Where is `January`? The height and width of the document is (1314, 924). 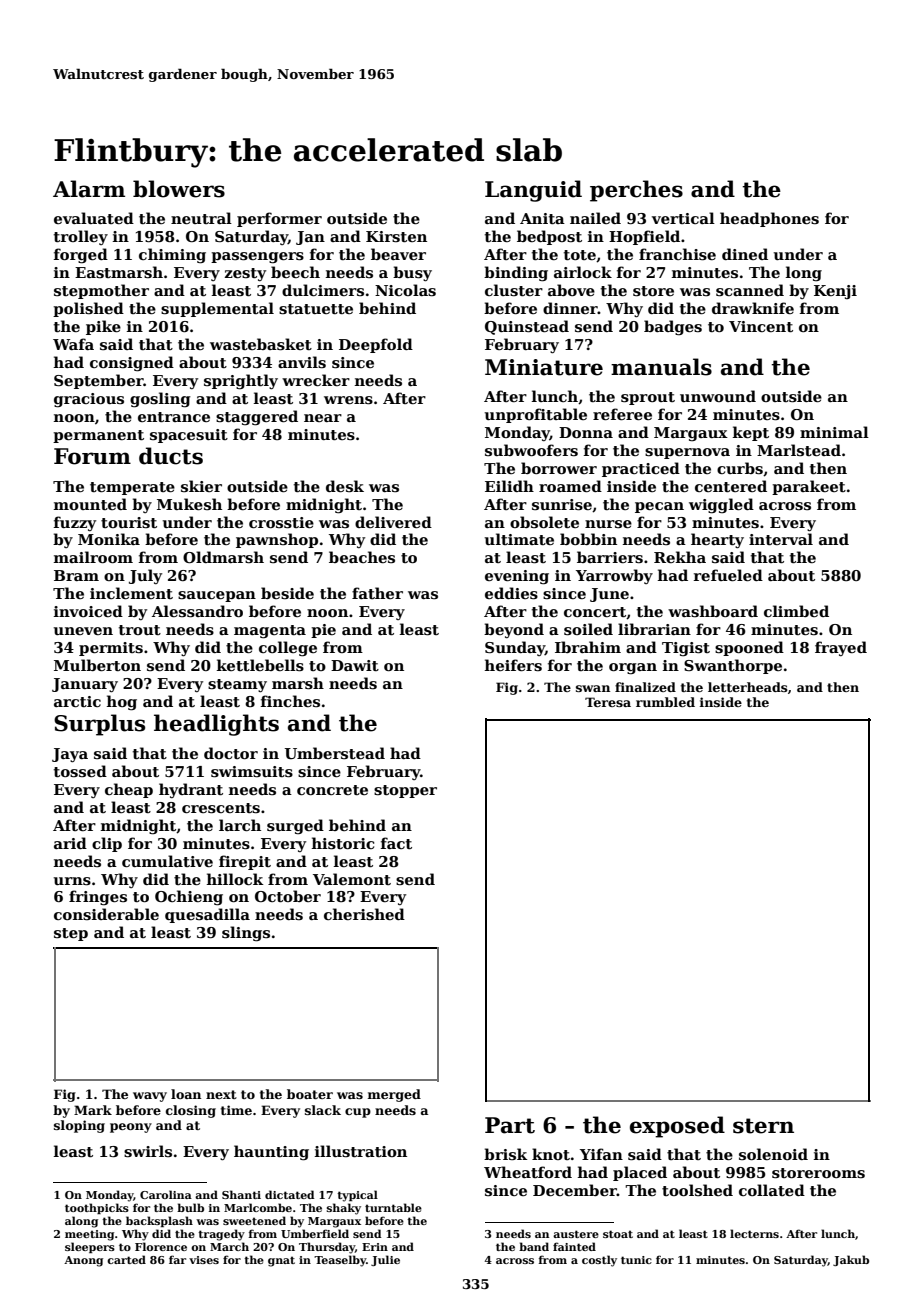 January is located at coordinates (85, 685).
